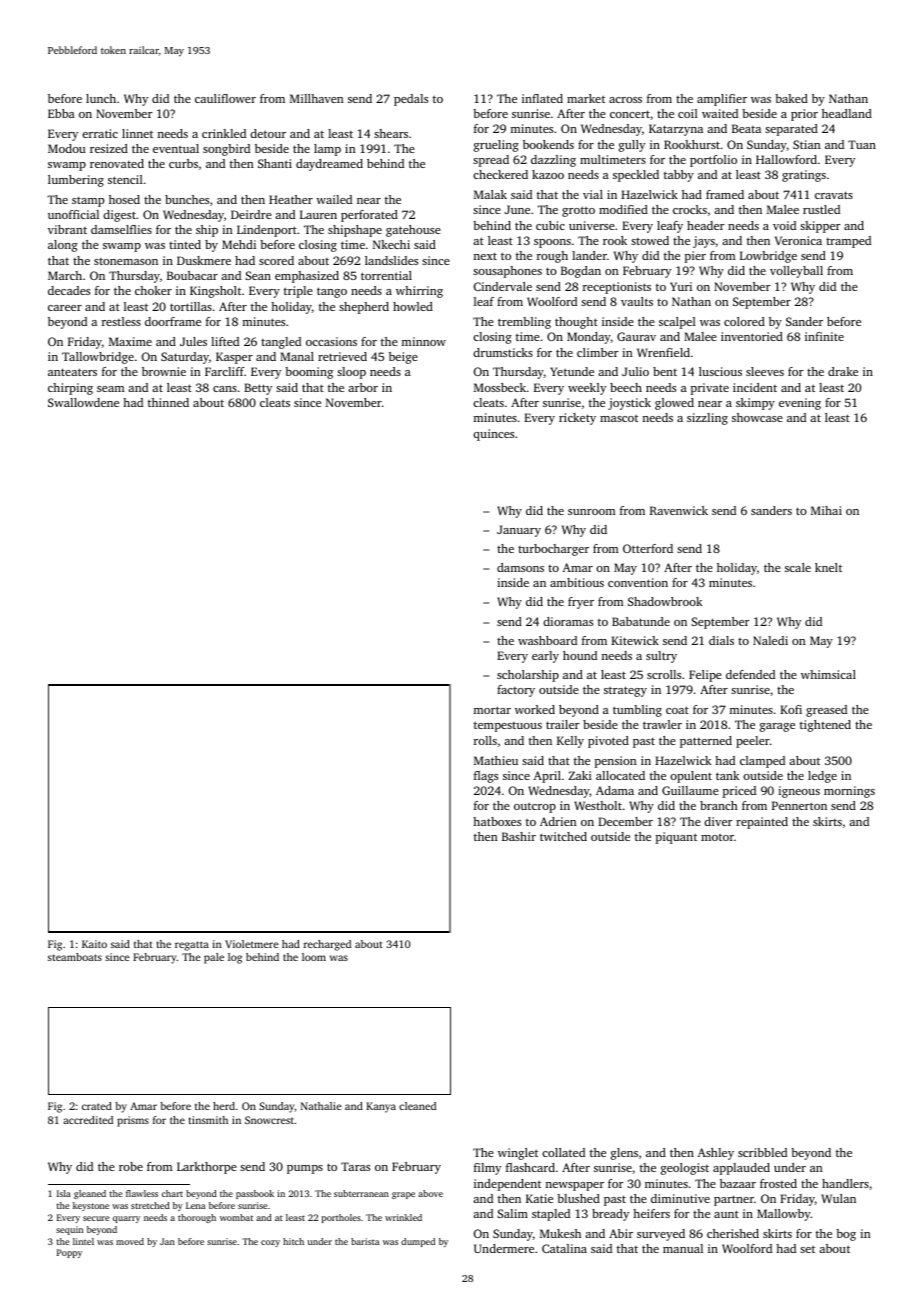  Describe the element at coordinates (270, 1243) in the document. I see `cozy` at that location.
